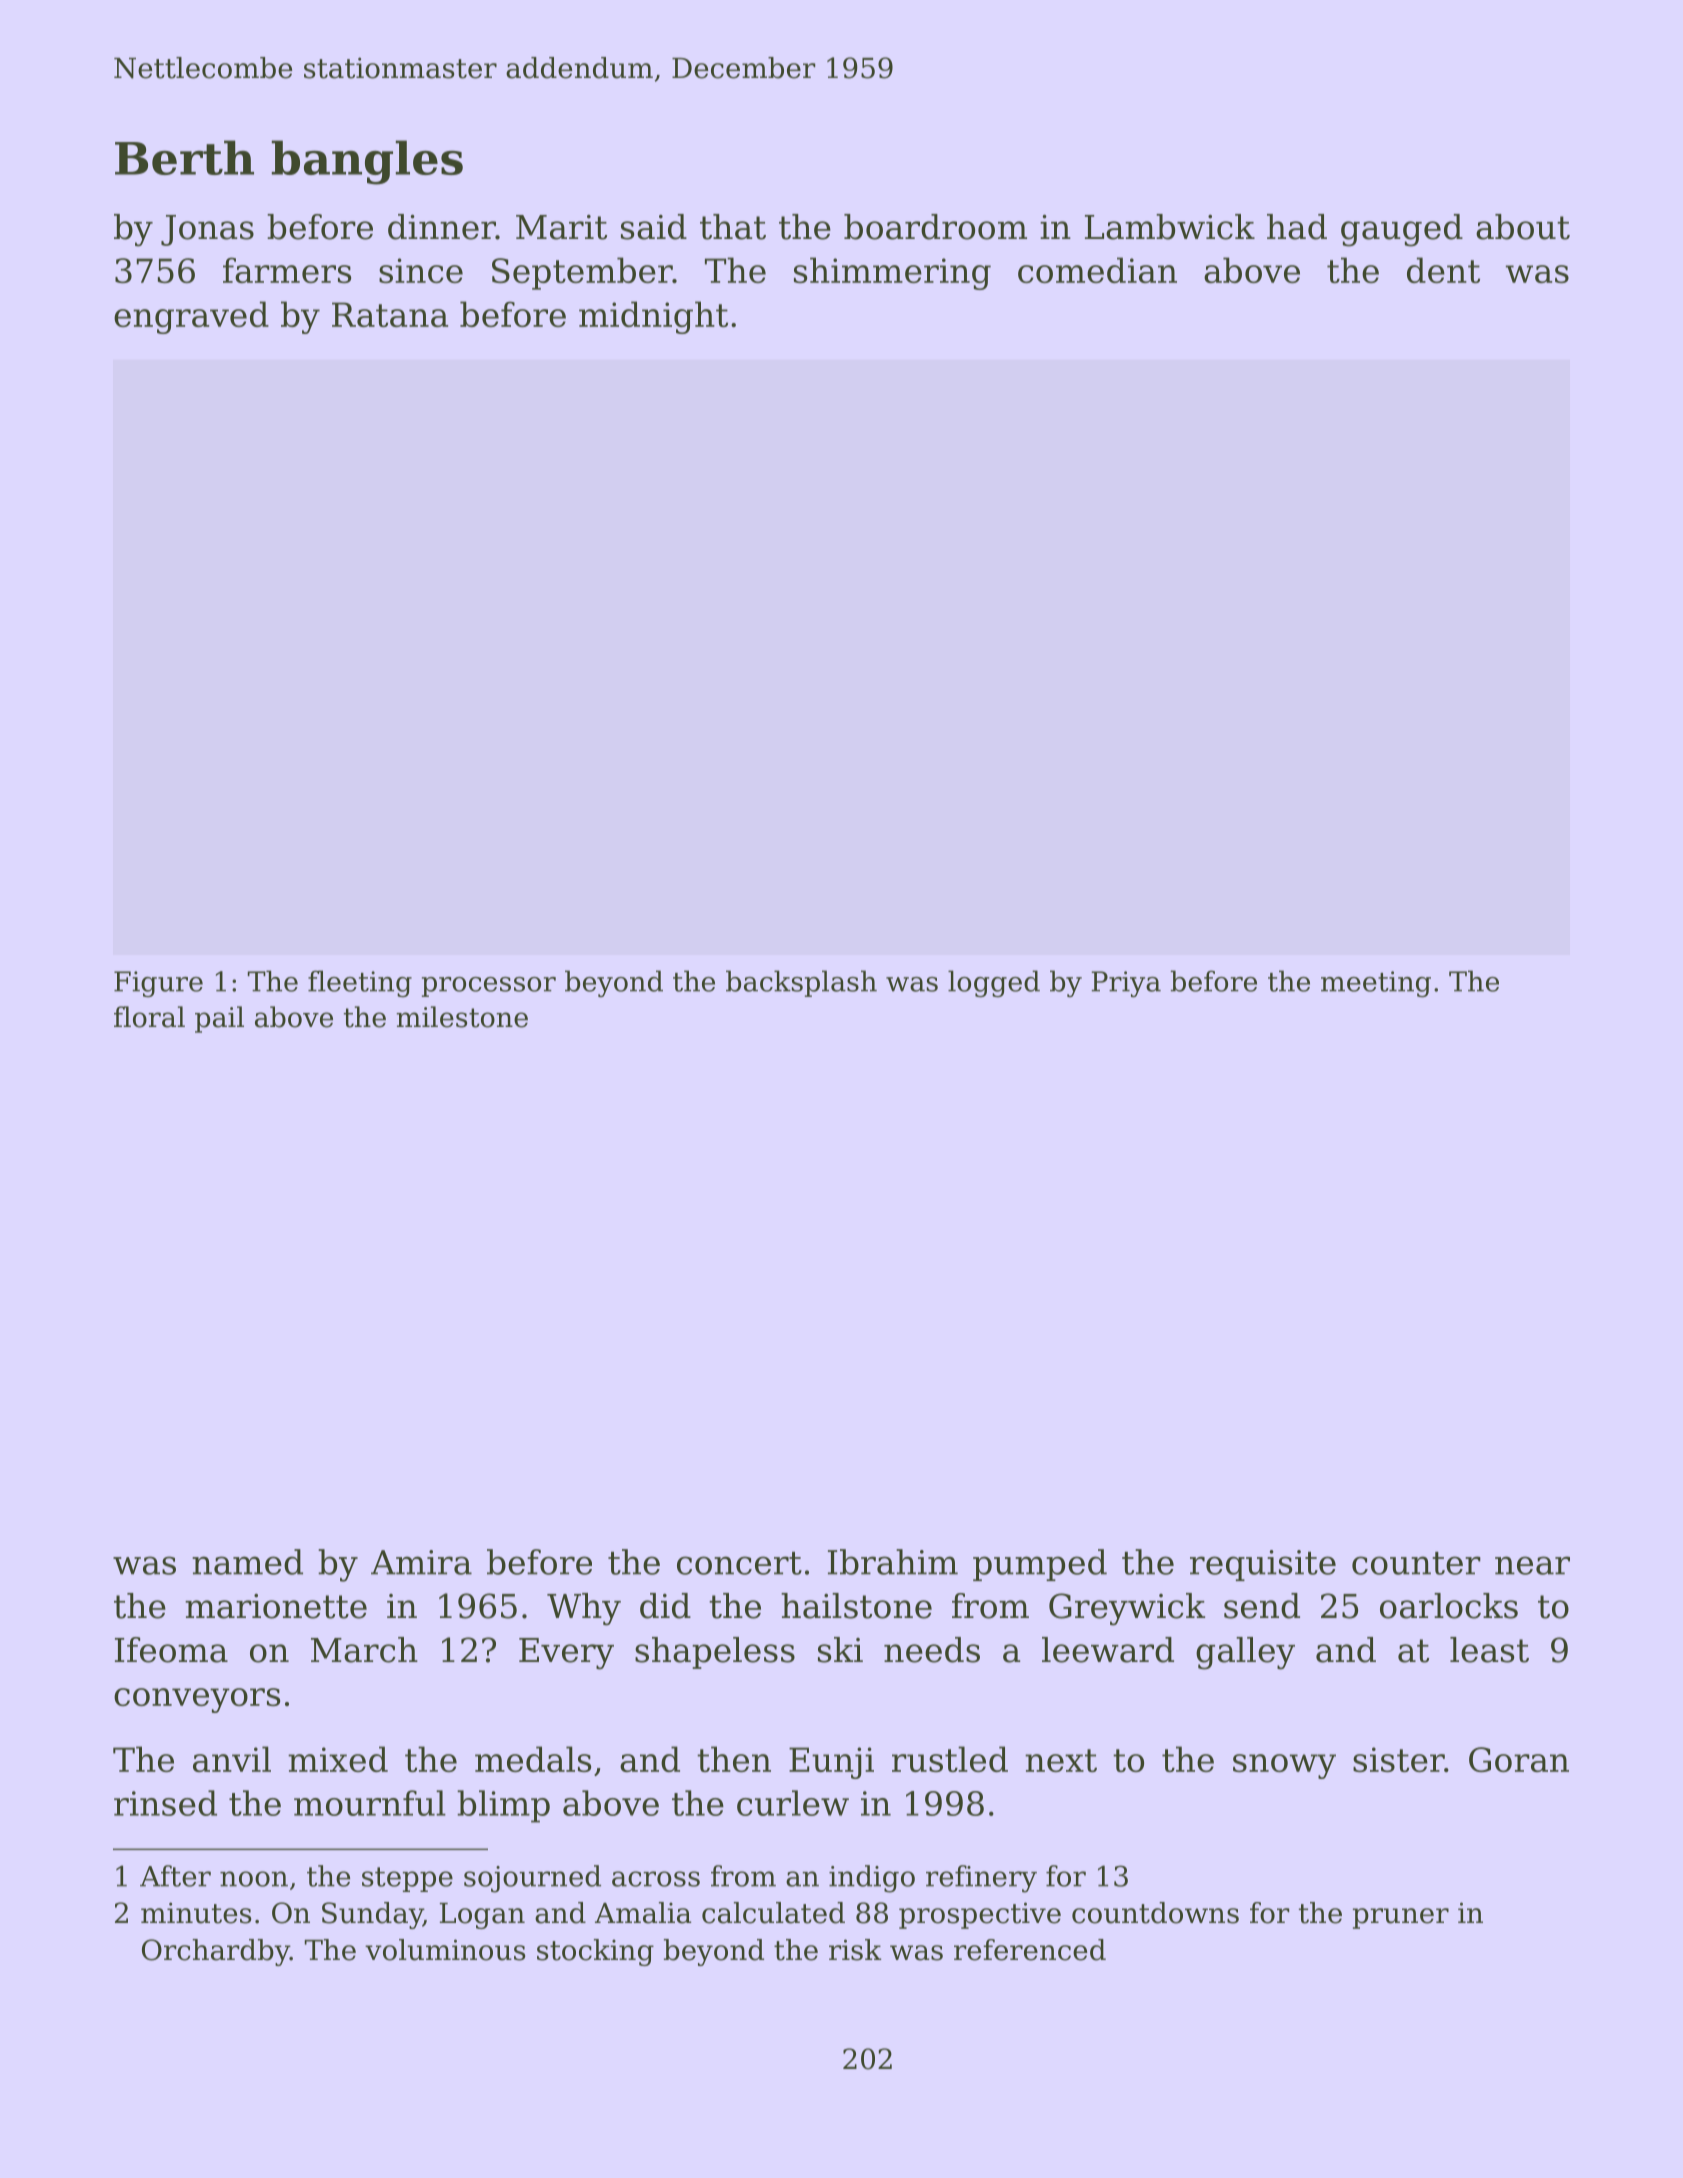 The width and height of the page is (1683, 2178). What do you see at coordinates (421, 1562) in the page?
I see `Amira` at bounding box center [421, 1562].
